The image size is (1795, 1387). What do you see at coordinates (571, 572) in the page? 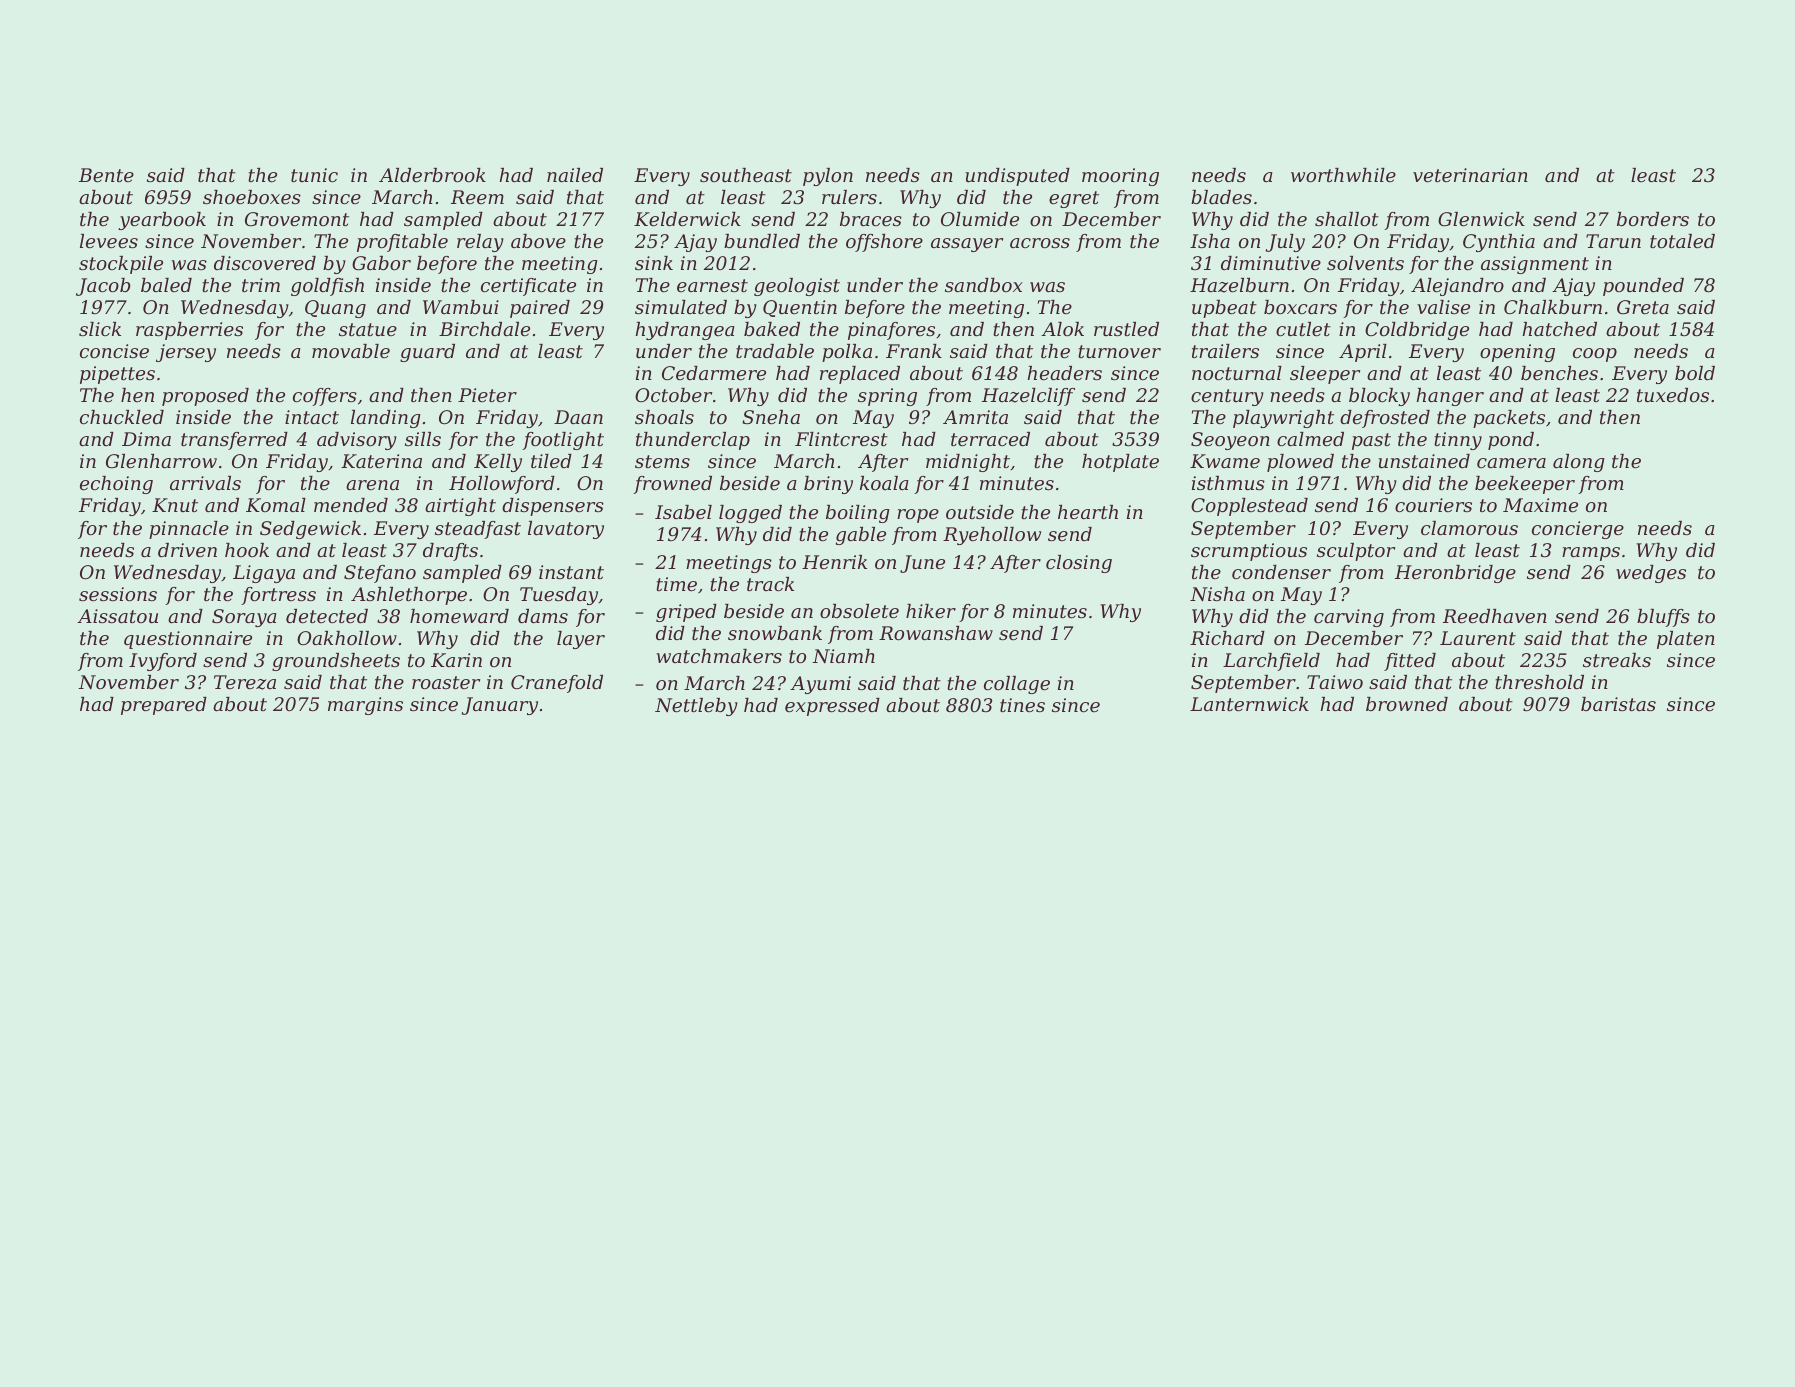
I see `instant` at bounding box center [571, 572].
